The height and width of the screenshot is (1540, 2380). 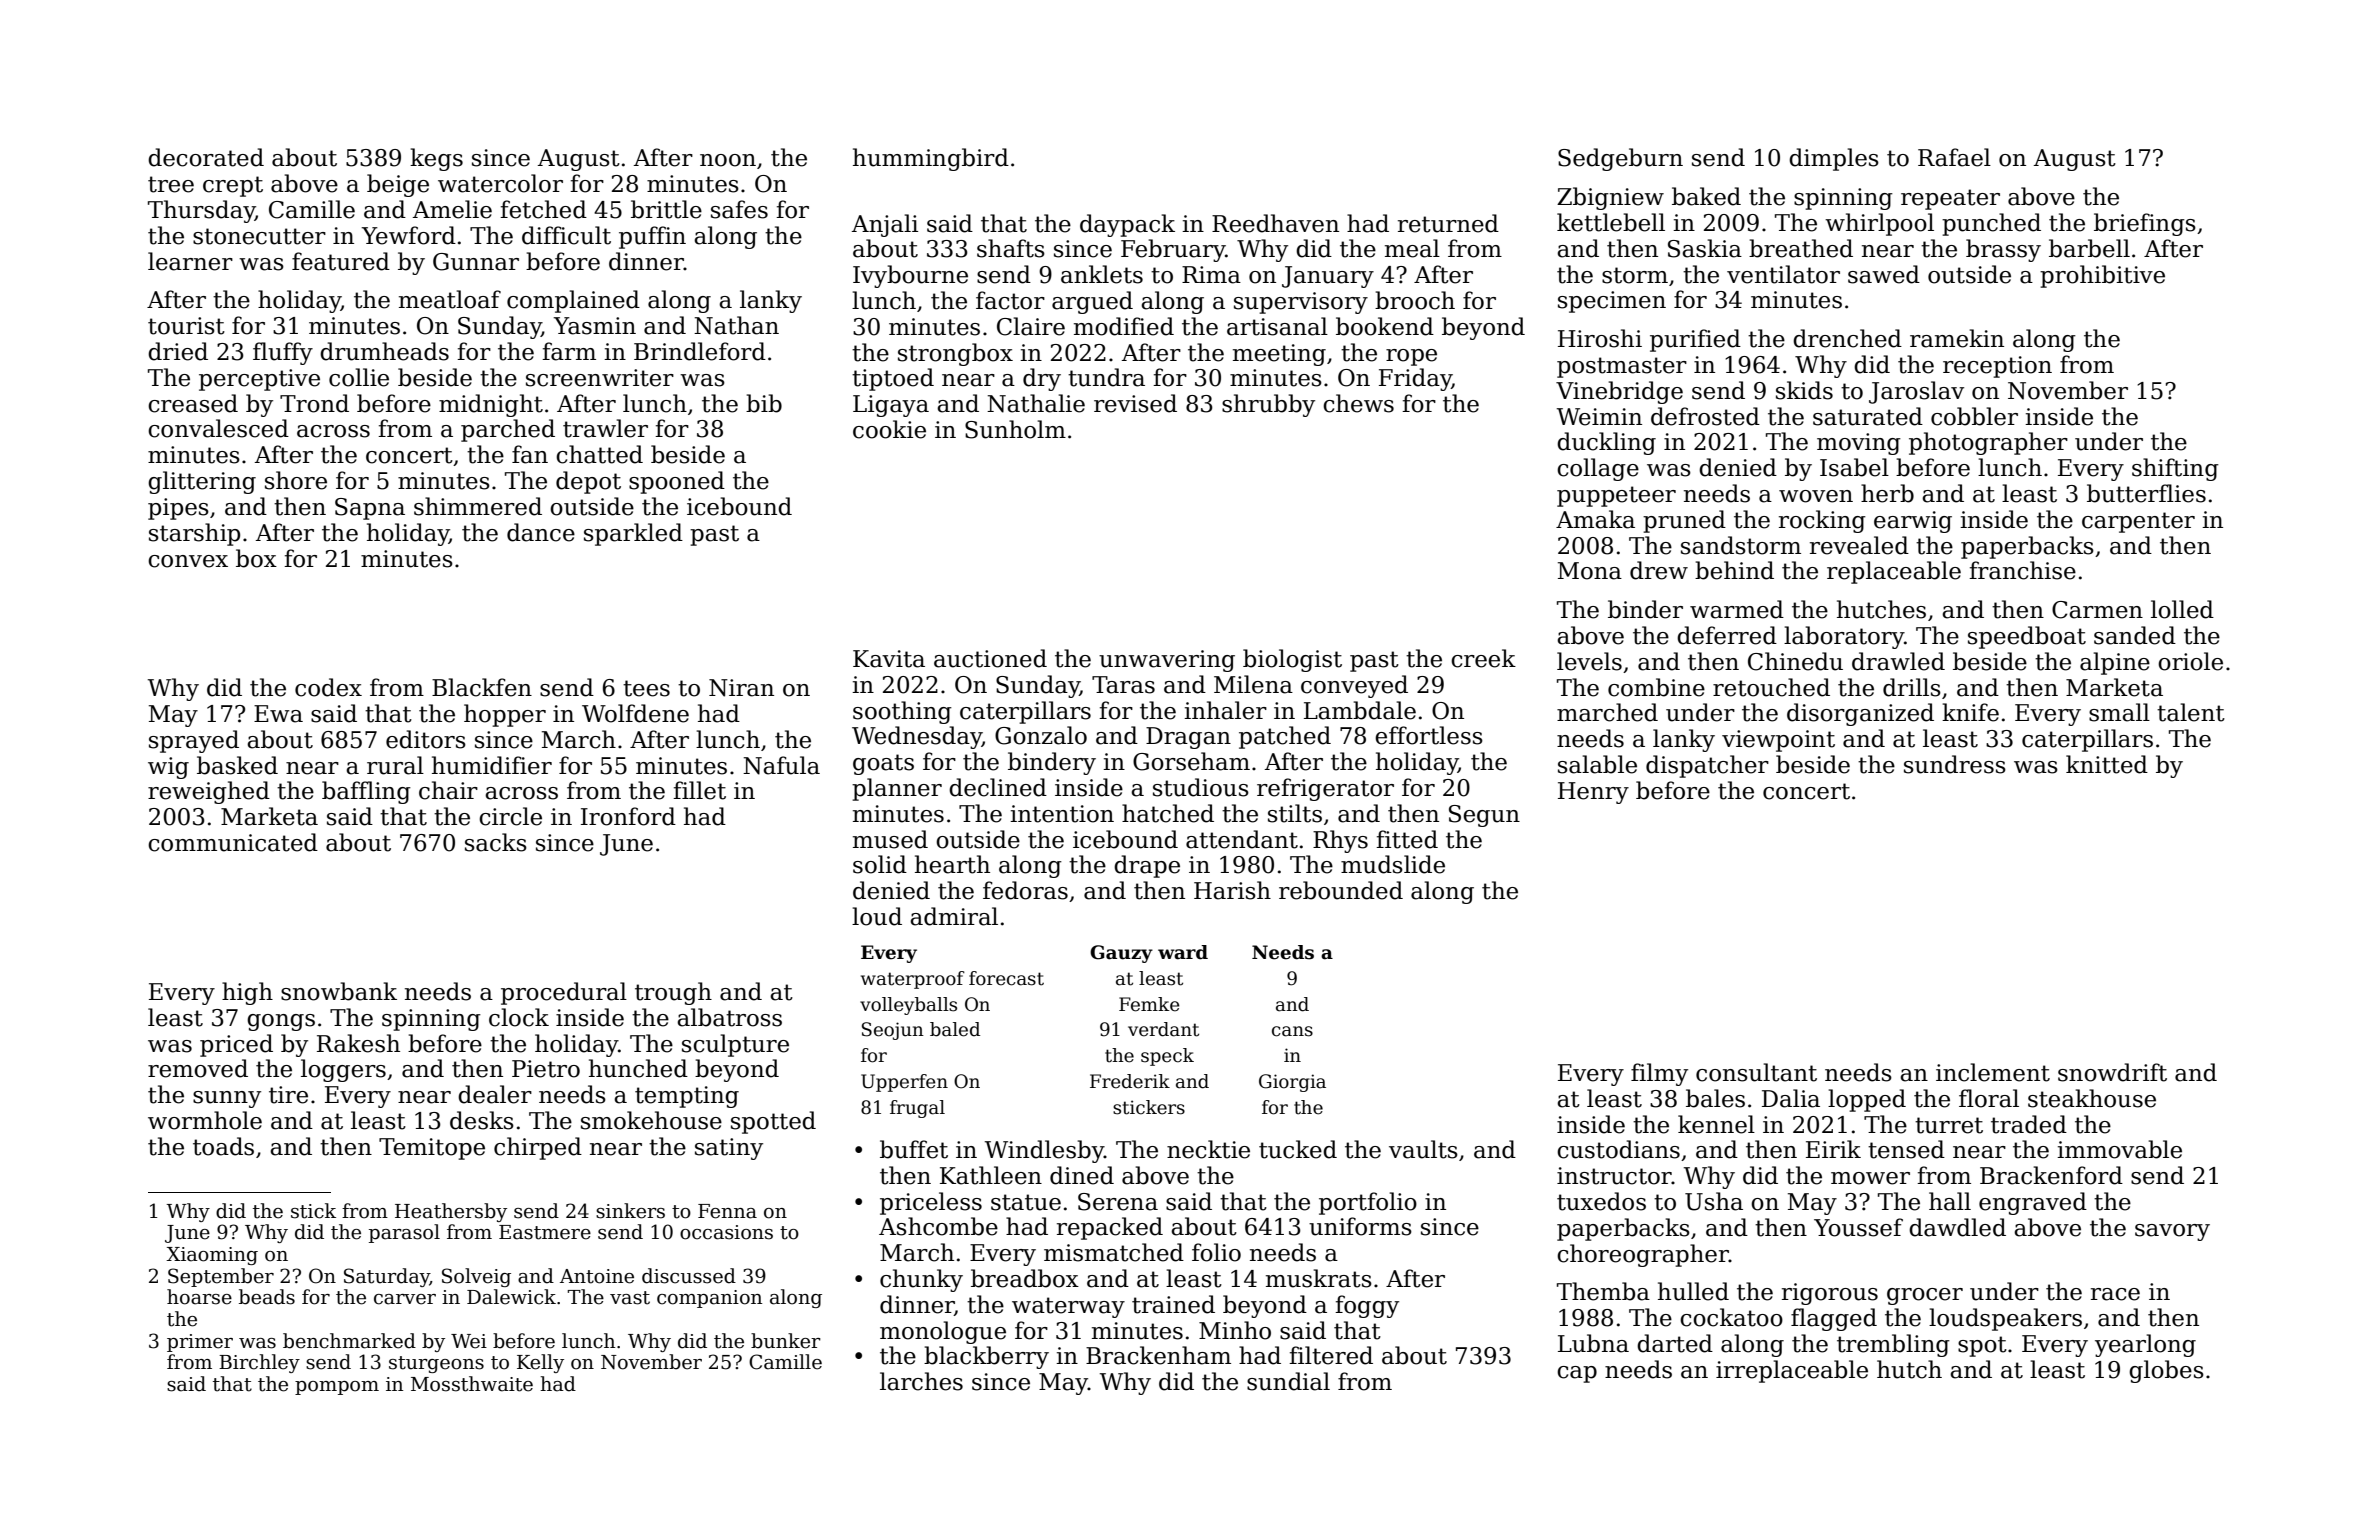 I want to click on stilts, so click(x=1295, y=813).
